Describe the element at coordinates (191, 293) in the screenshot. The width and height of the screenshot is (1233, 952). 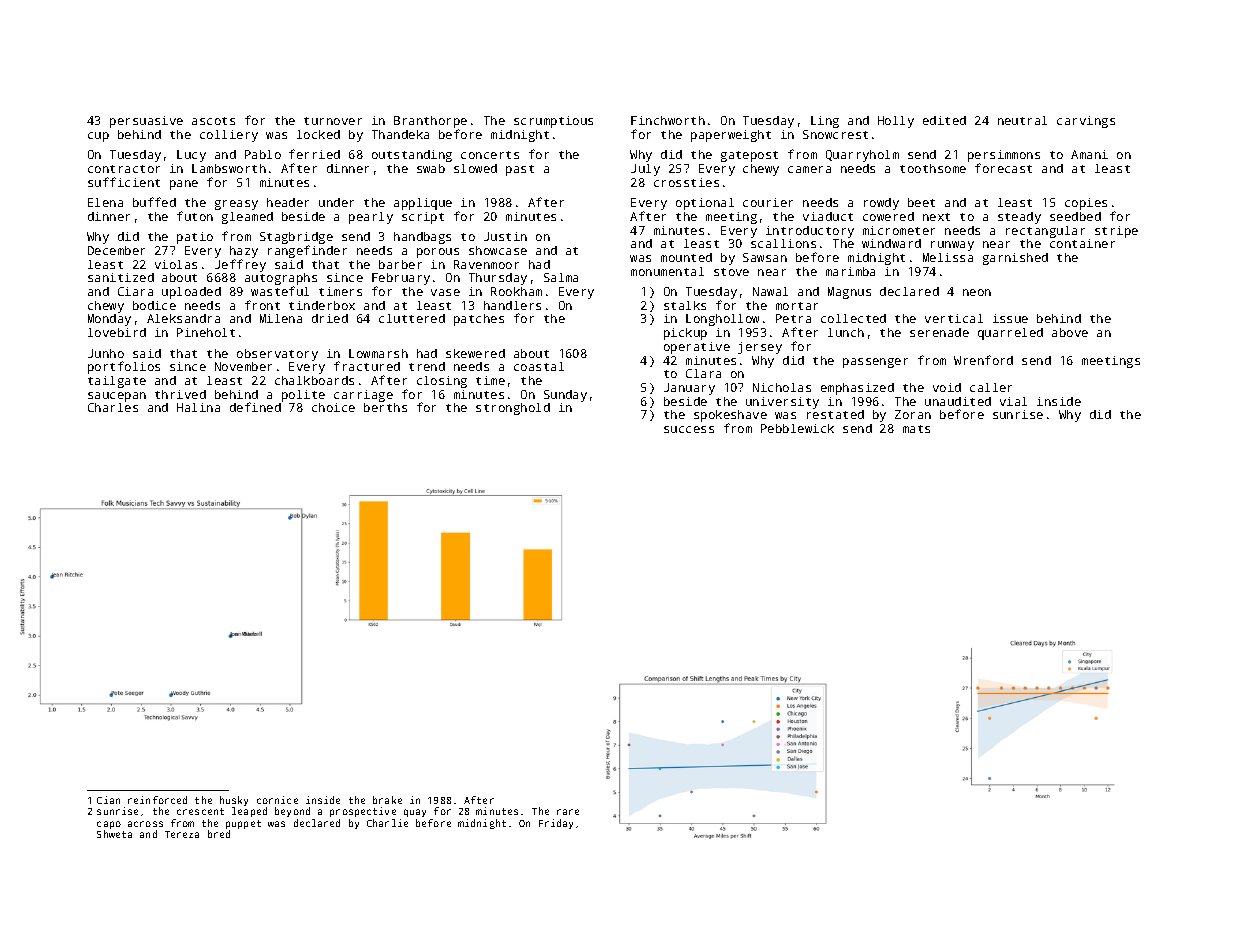
I see `uploaded` at that location.
